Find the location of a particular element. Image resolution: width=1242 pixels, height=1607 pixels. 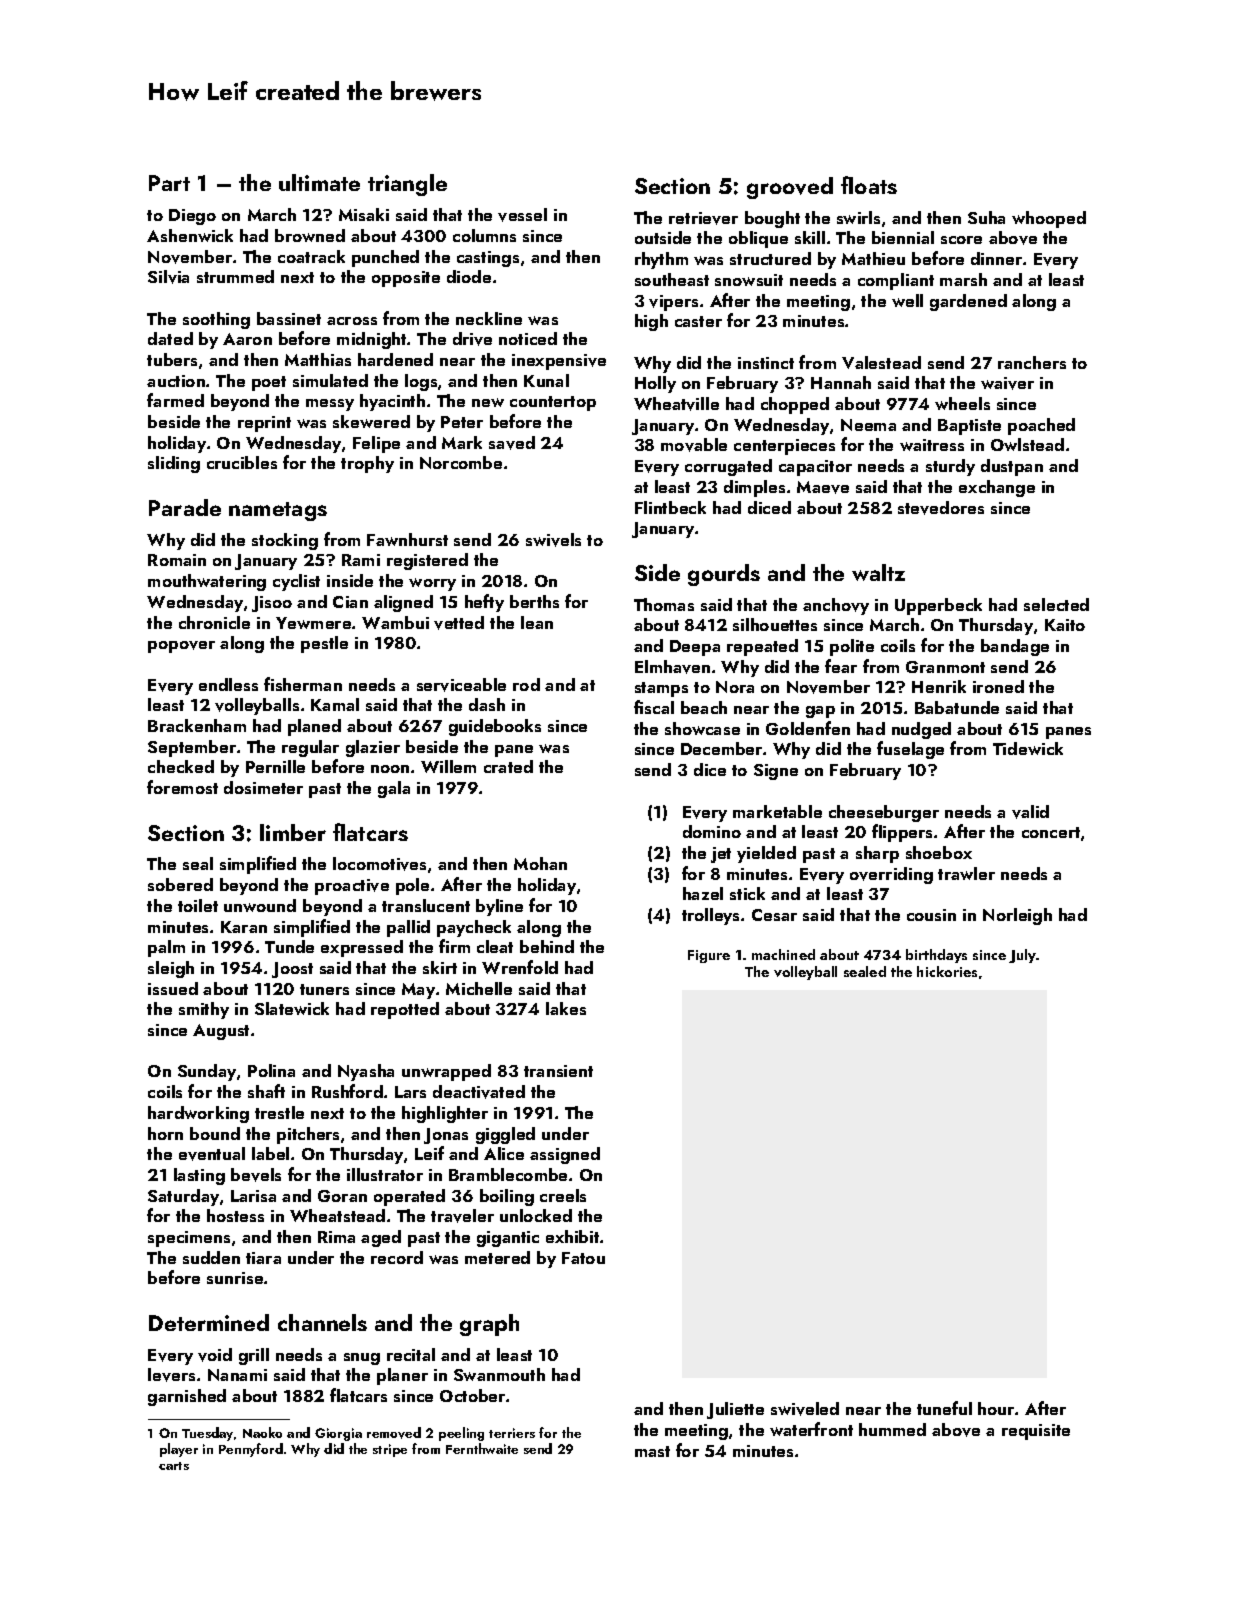

Diego is located at coordinates (192, 217).
